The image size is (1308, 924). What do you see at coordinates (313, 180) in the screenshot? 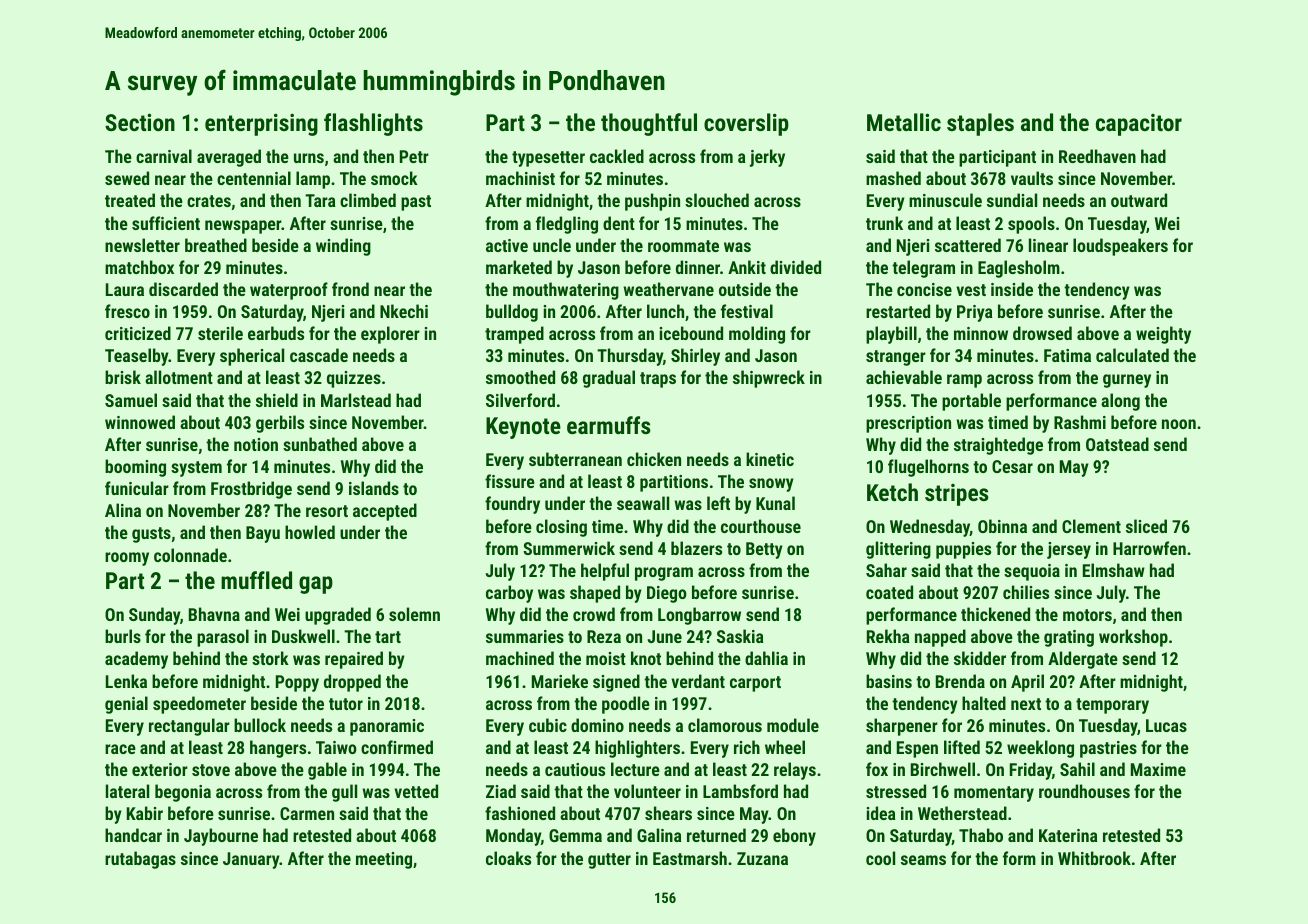
I see `lamp` at bounding box center [313, 180].
